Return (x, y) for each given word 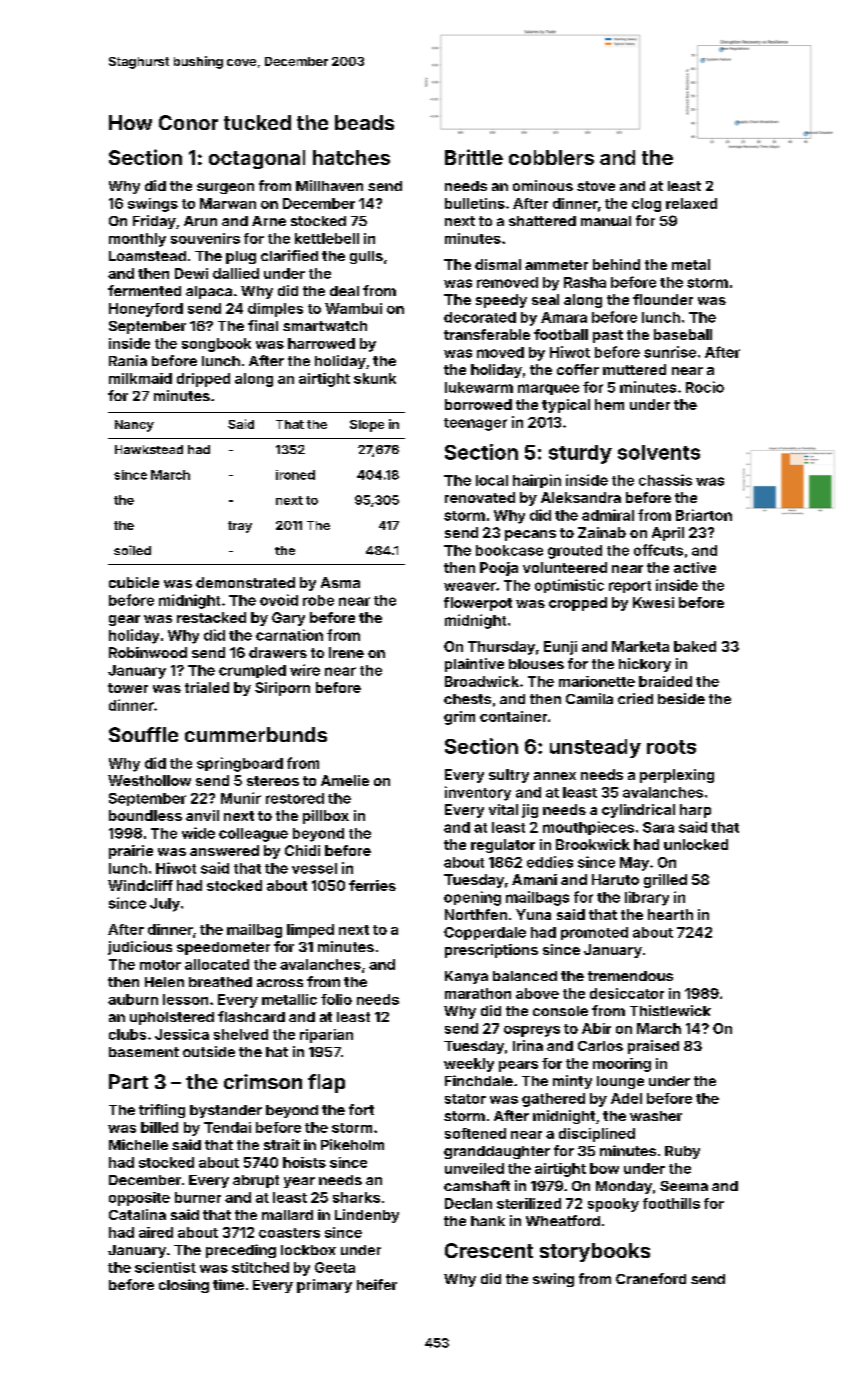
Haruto (615, 879)
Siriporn (282, 689)
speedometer (223, 948)
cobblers (551, 157)
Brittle (474, 157)
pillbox (326, 817)
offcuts (658, 550)
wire (305, 670)
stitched (260, 1267)
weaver (470, 586)
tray (240, 527)
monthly (137, 240)
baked (695, 646)
